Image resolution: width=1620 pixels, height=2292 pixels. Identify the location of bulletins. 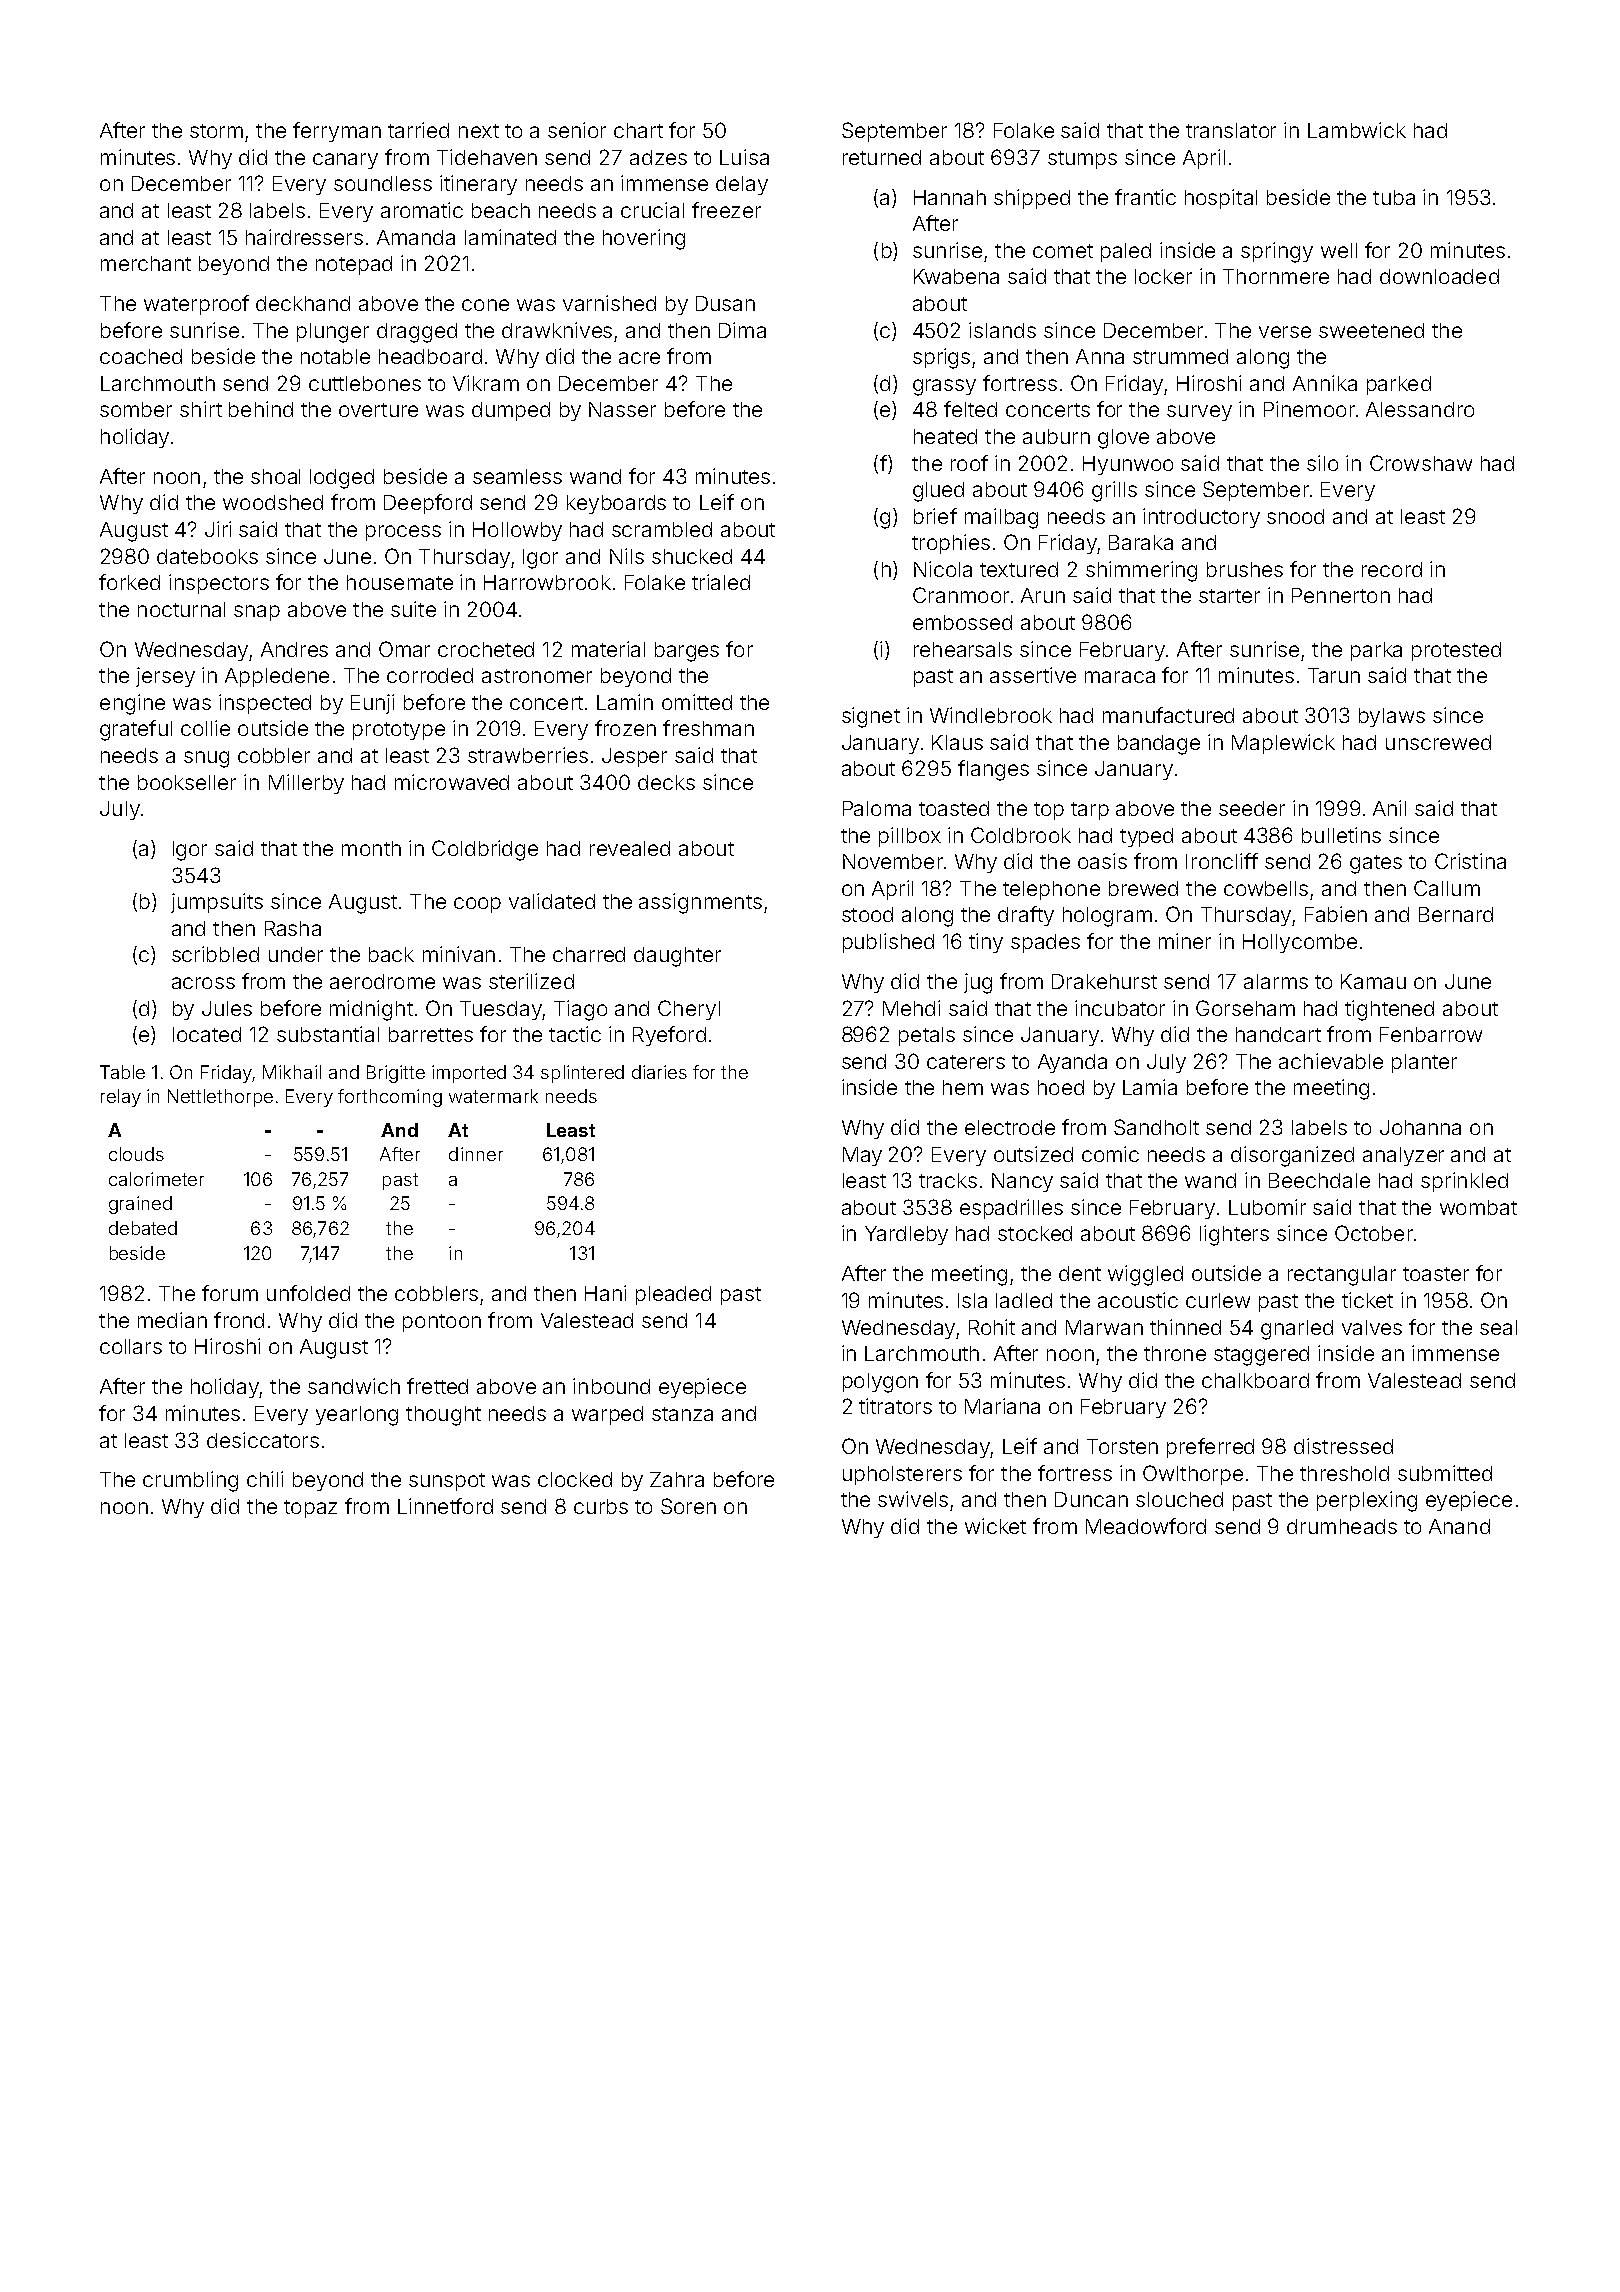
(1341, 835).
